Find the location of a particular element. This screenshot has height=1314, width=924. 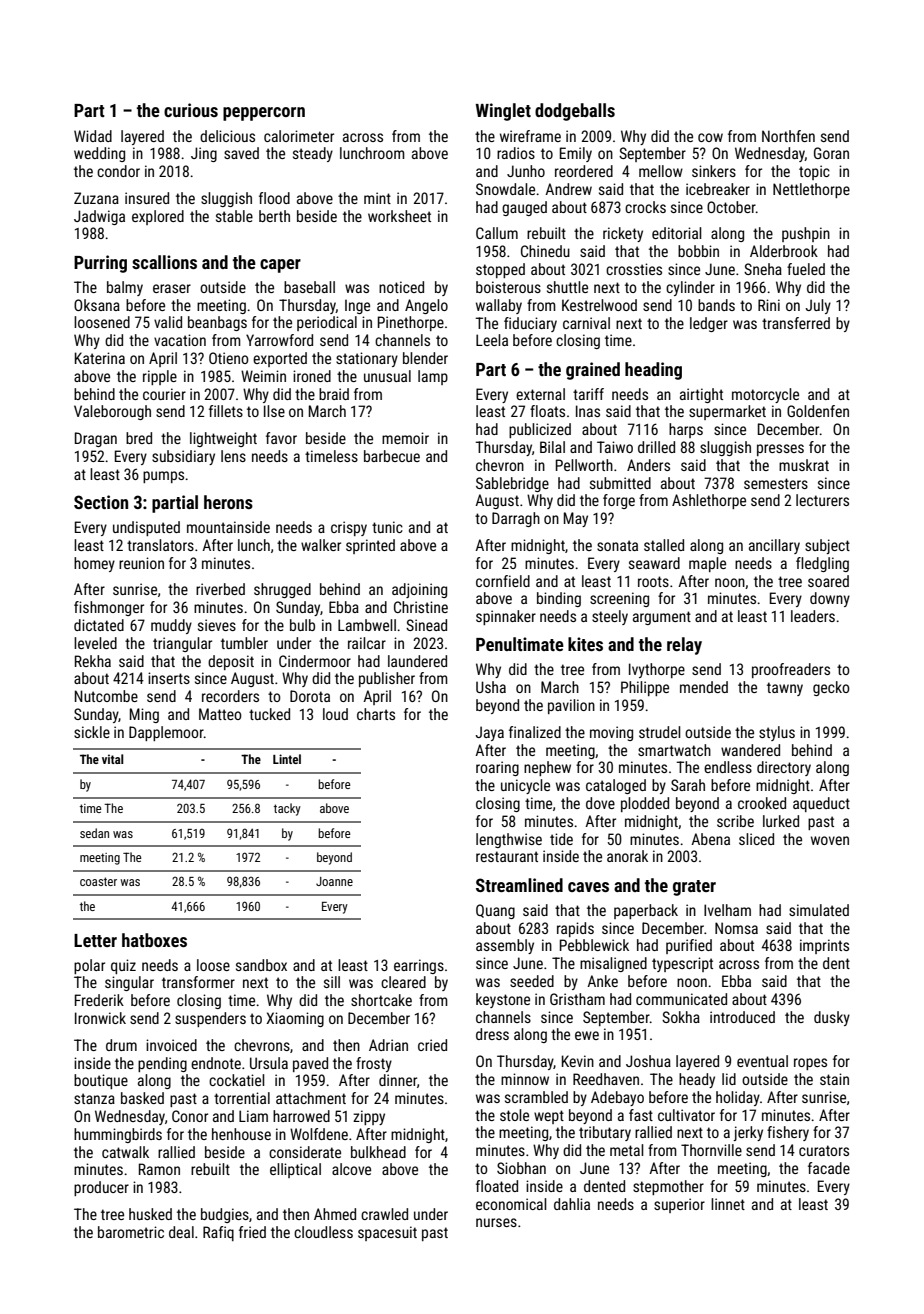

producer is located at coordinates (101, 1188).
